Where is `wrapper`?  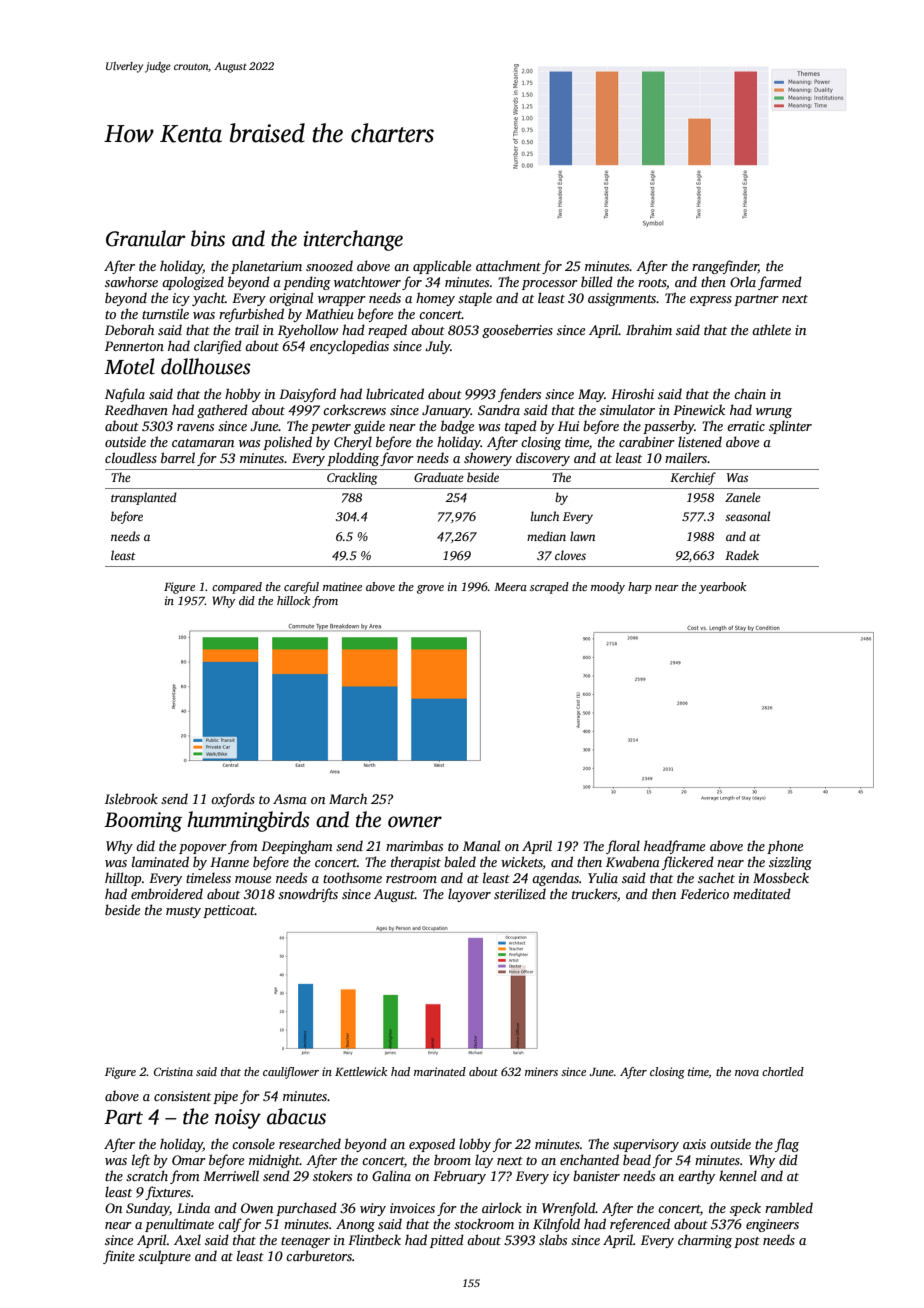
wrapper is located at coordinates (342, 301).
